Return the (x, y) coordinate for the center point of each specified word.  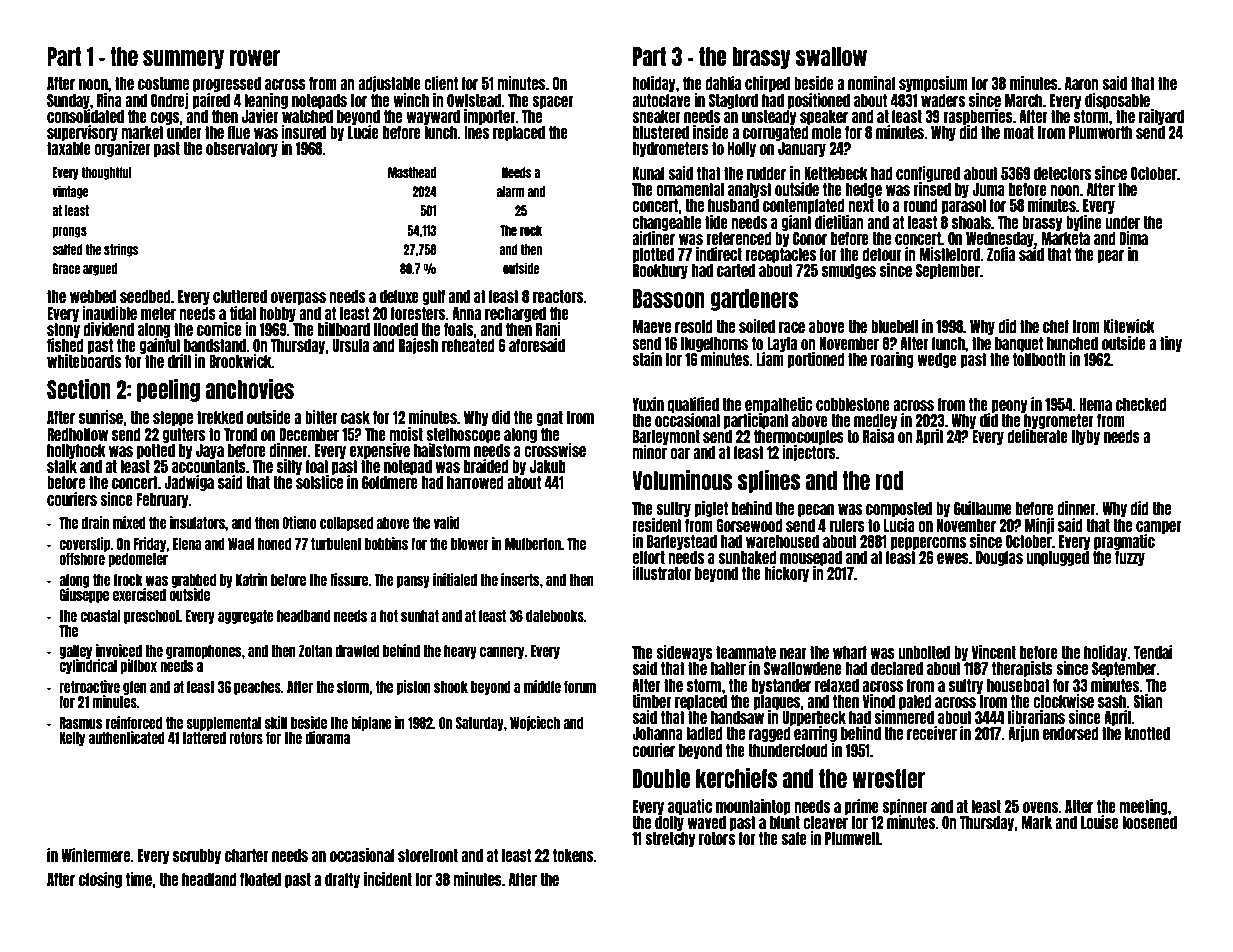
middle (542, 686)
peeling (168, 390)
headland (209, 879)
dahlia (723, 83)
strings (121, 250)
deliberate (1037, 436)
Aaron (1082, 83)
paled (915, 702)
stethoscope (463, 435)
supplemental (223, 724)
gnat (550, 418)
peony (1010, 406)
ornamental (690, 189)
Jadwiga (189, 483)
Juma (988, 189)
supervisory (82, 133)
